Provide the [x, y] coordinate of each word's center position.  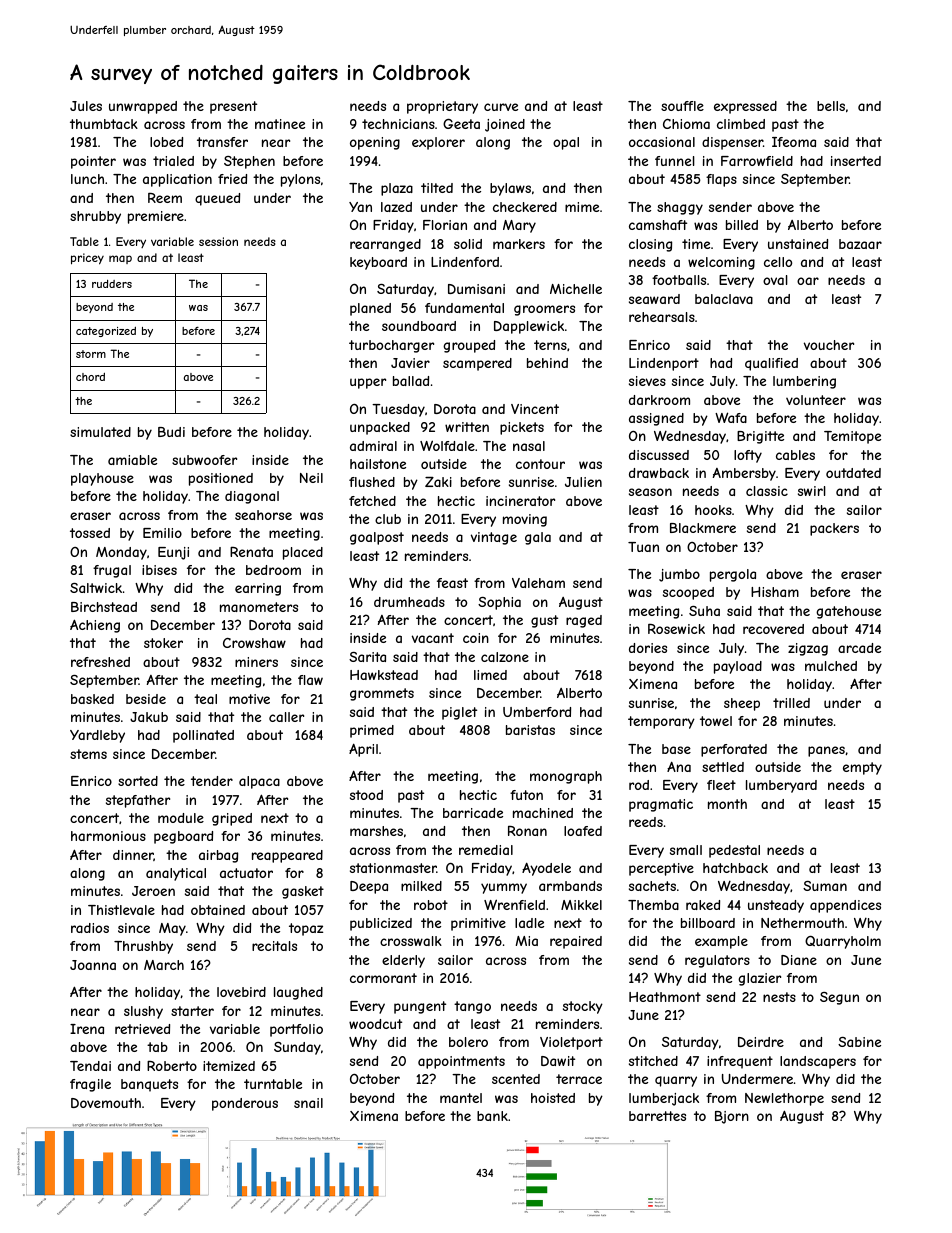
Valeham [538, 583]
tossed [90, 533]
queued [217, 199]
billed [742, 225]
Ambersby [744, 474]
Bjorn [732, 1117]
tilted [437, 188]
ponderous [245, 1104]
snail [308, 1103]
